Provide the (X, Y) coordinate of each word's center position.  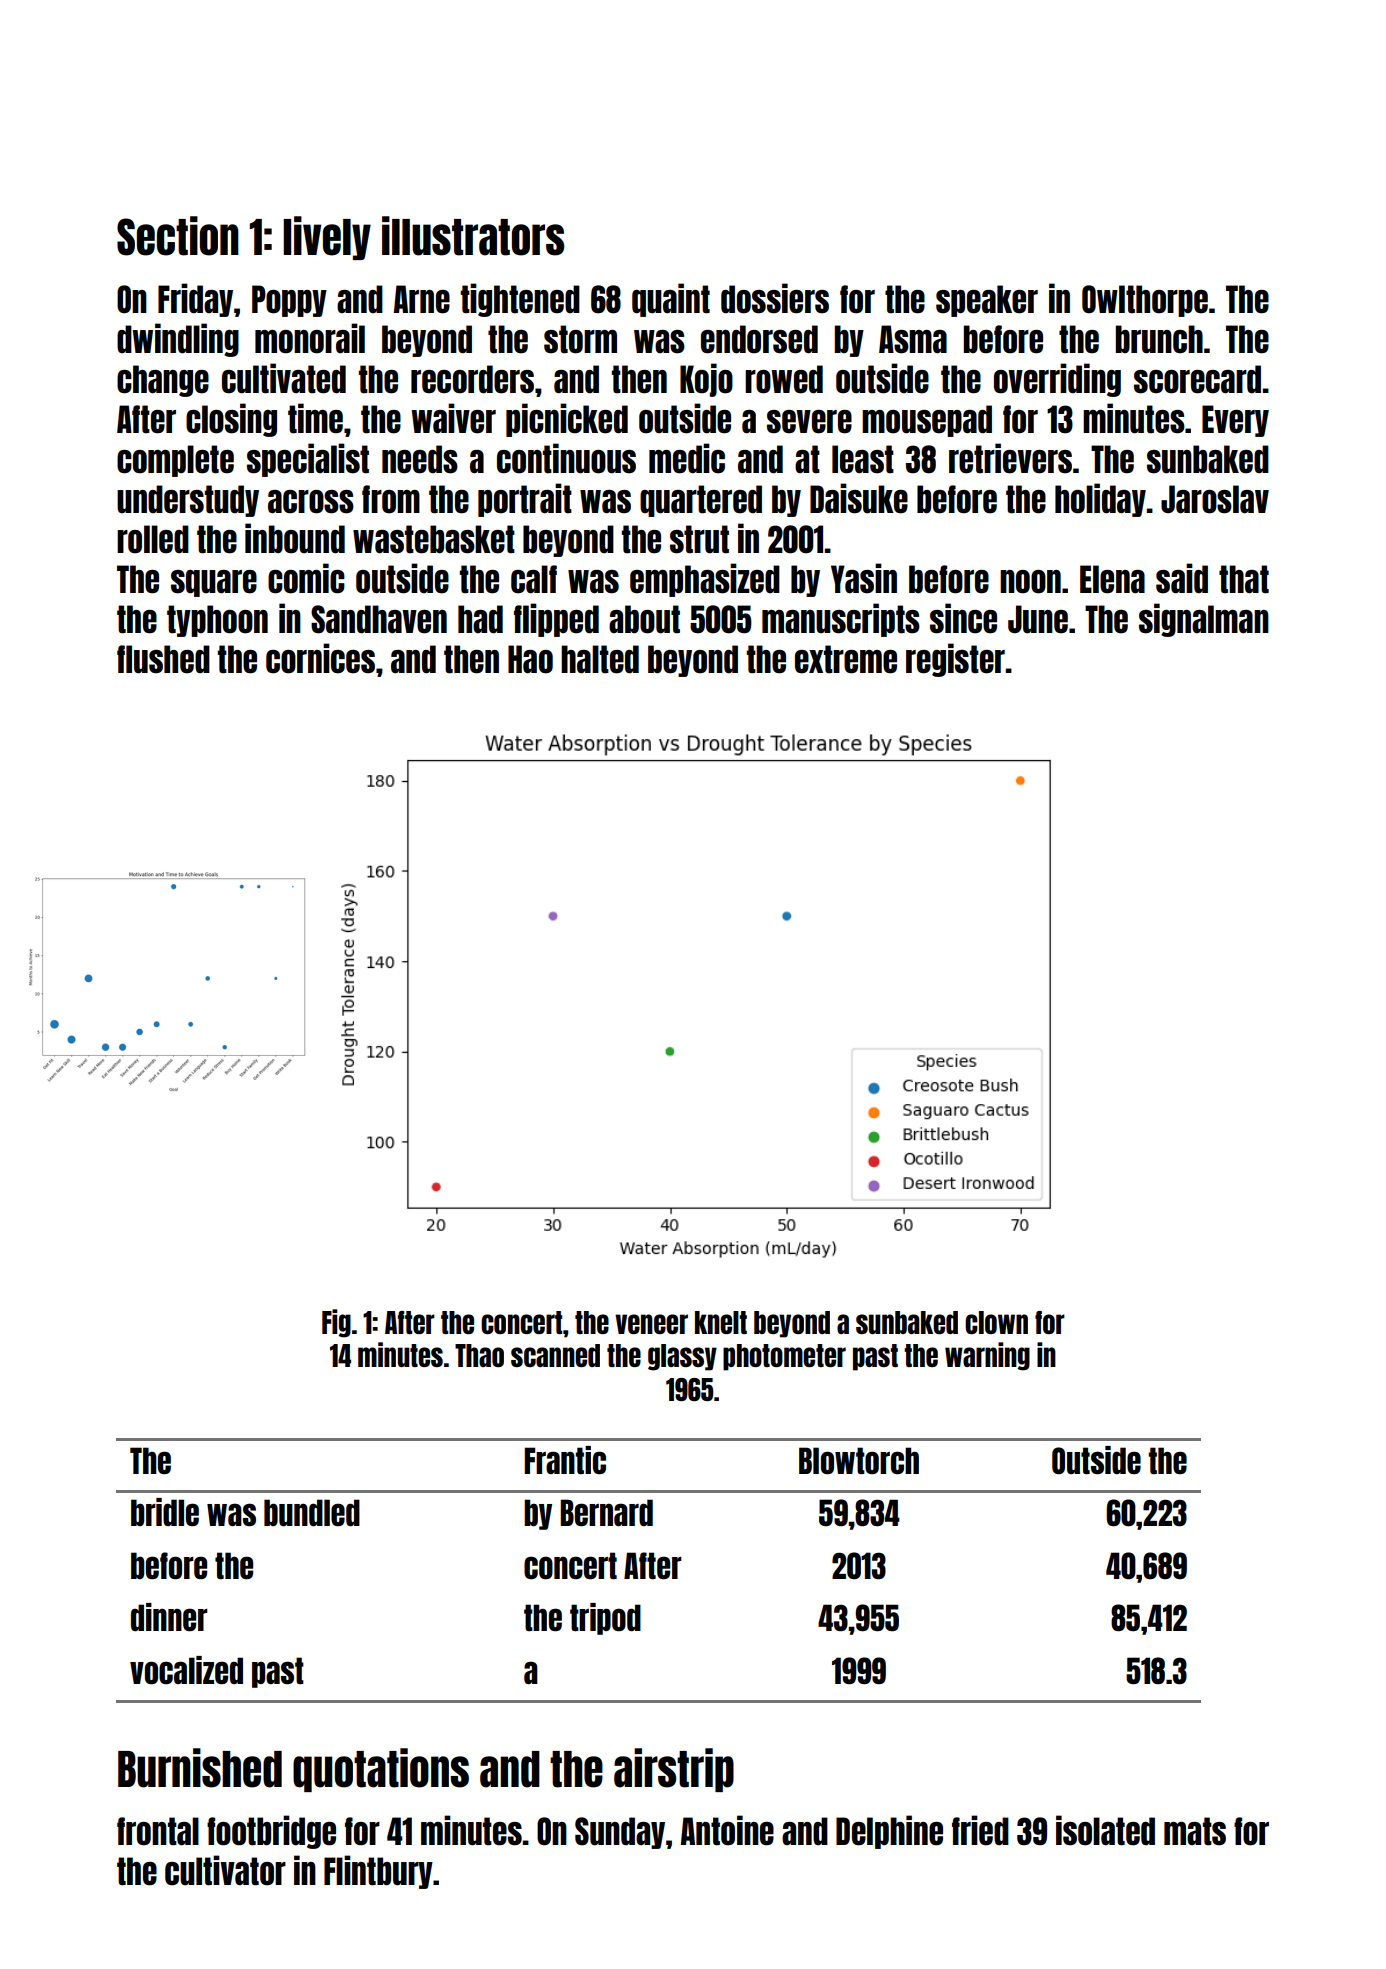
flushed (163, 659)
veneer (651, 1324)
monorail (310, 338)
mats (1195, 1831)
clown (996, 1322)
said (1182, 578)
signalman (1204, 620)
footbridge (271, 1832)
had (480, 619)
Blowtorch (859, 1461)
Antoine (727, 1830)
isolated (1105, 1830)
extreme (846, 659)
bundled (312, 1512)
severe (809, 422)
